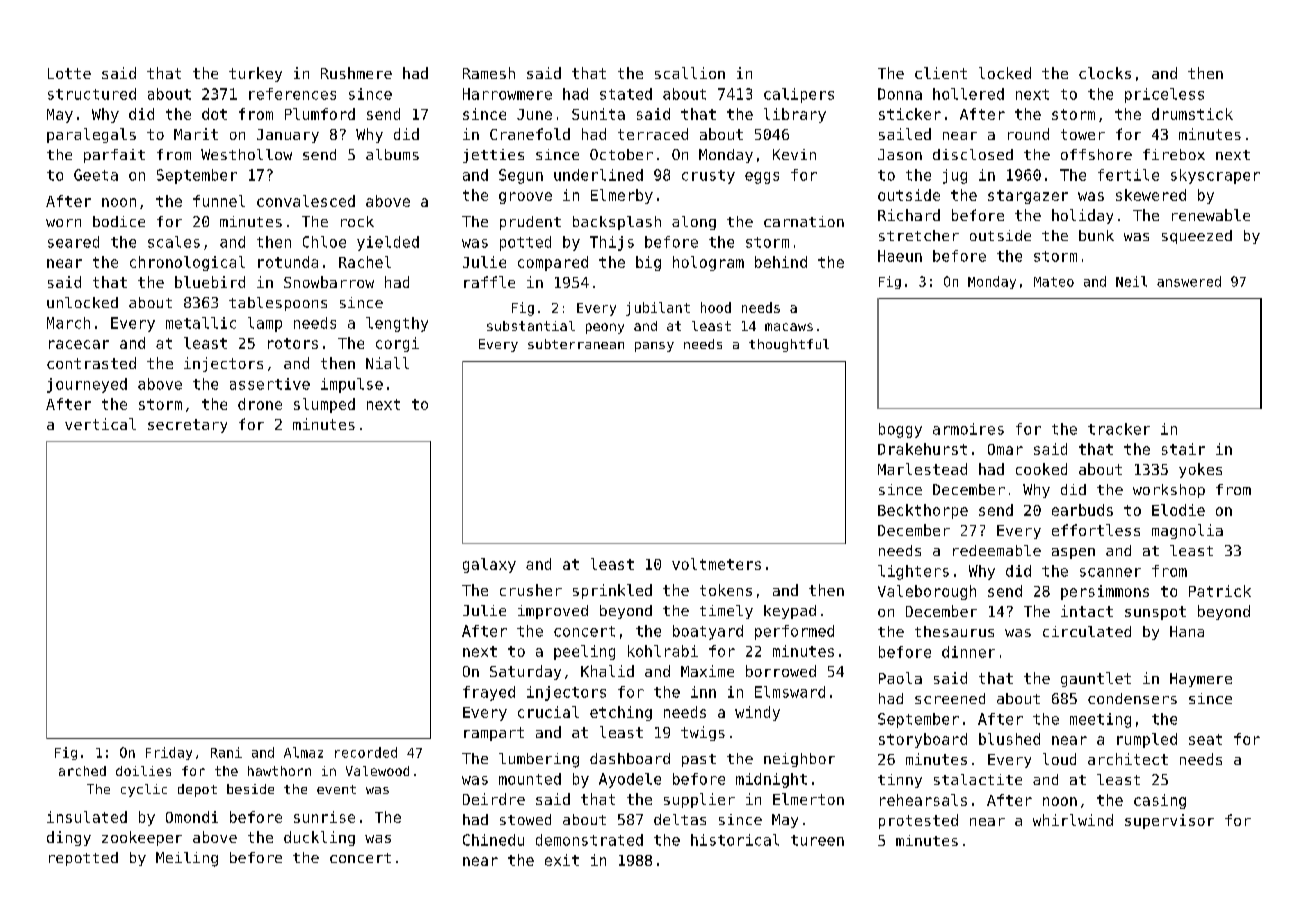 This screenshot has height=924, width=1308. What do you see at coordinates (144, 790) in the screenshot?
I see `cyclic` at bounding box center [144, 790].
